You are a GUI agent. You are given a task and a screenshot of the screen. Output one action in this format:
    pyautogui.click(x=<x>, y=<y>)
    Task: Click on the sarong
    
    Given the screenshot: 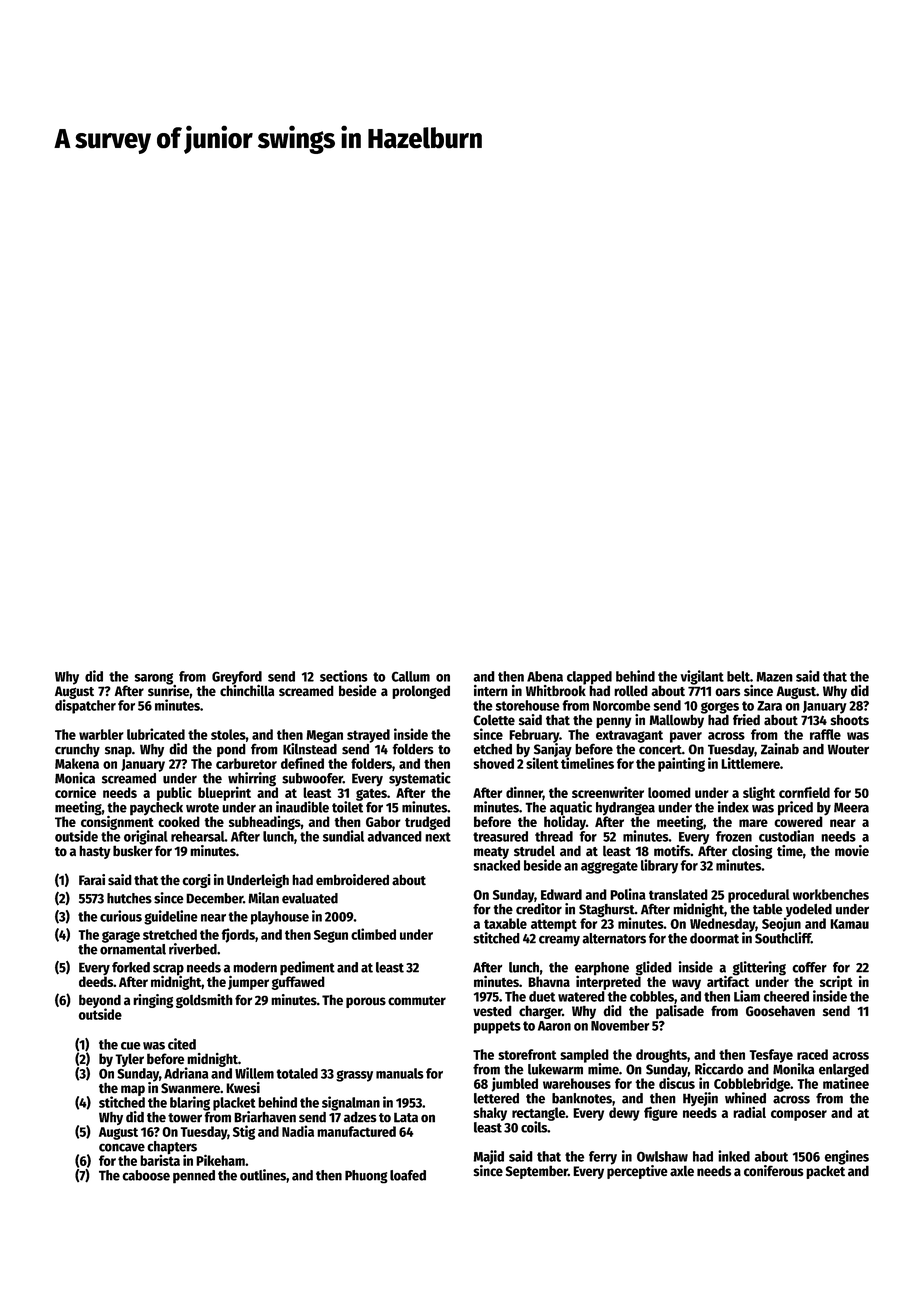 What is the action you would take?
    pyautogui.click(x=154, y=679)
